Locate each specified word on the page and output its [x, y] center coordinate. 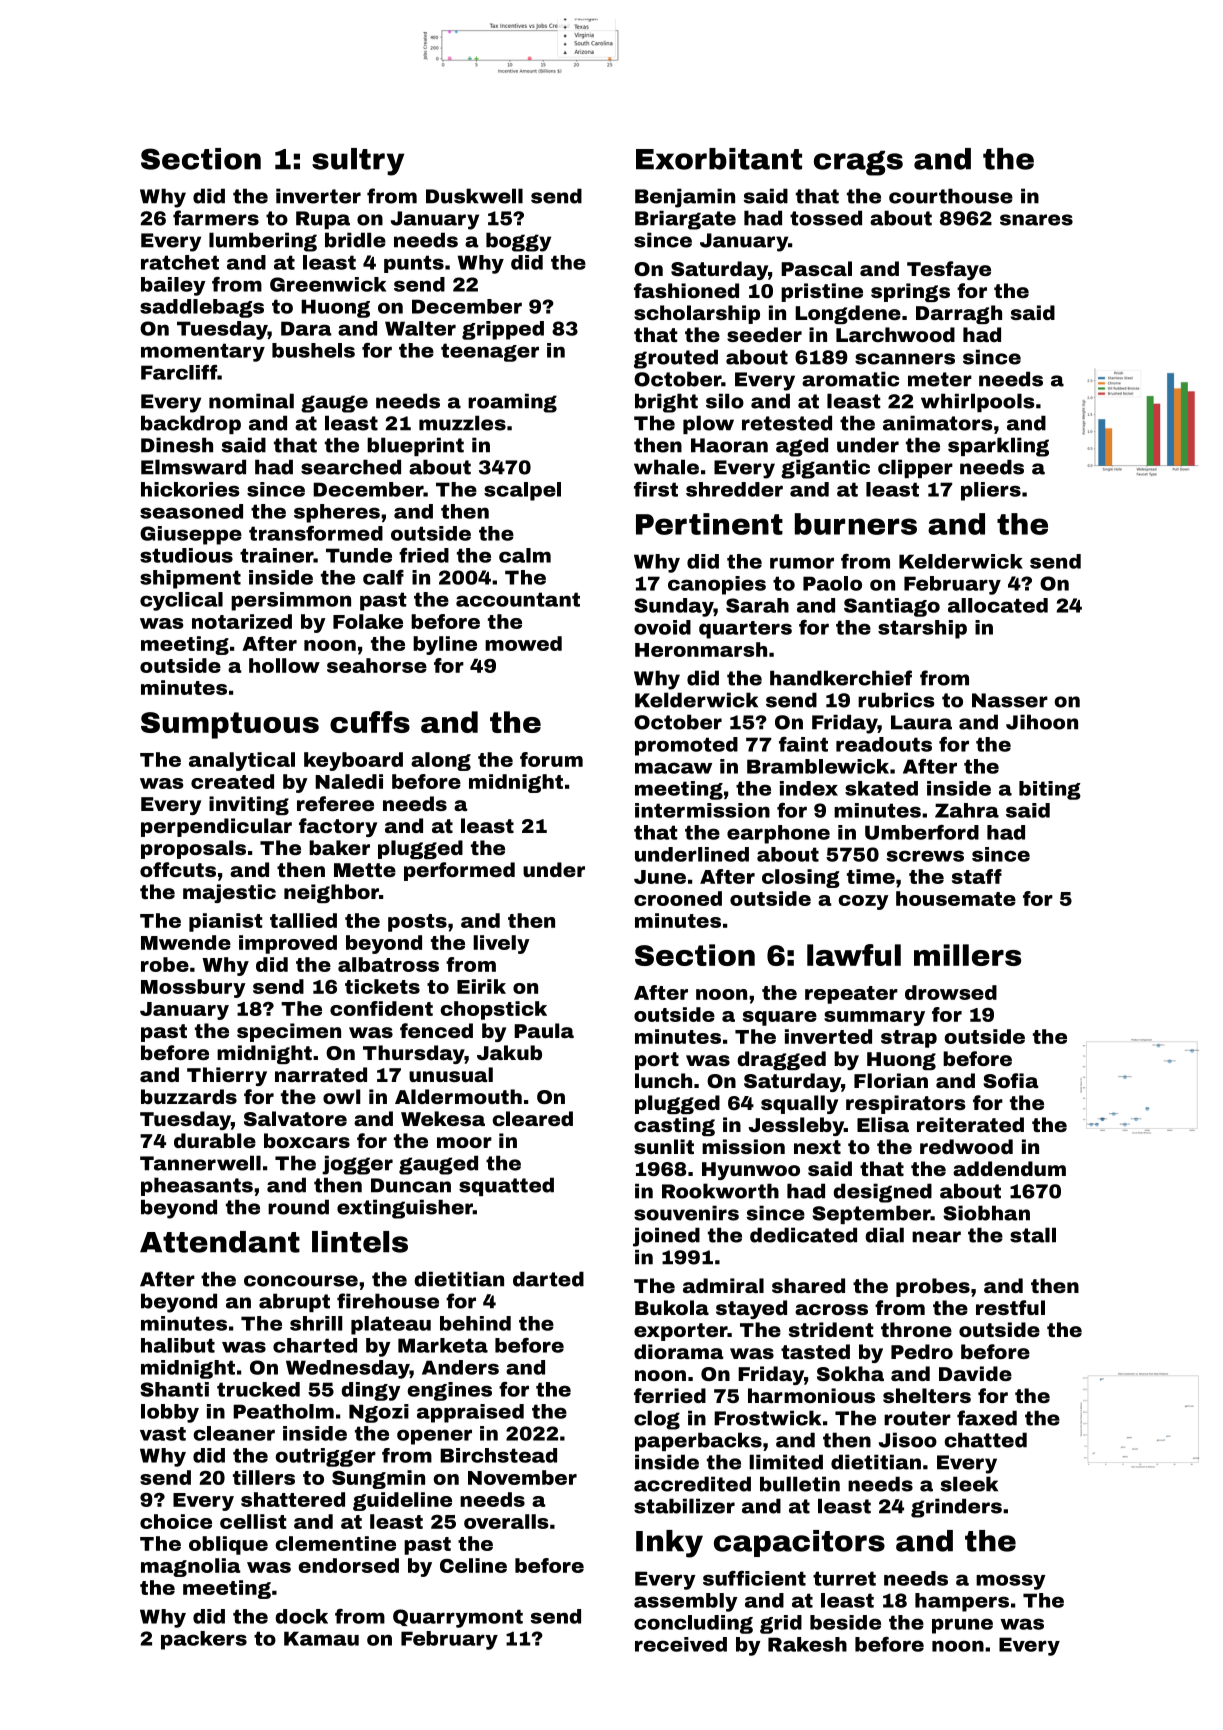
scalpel [522, 491]
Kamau [321, 1638]
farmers [216, 218]
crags [858, 163]
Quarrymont [458, 1618]
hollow [284, 665]
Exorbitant [719, 159]
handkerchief [841, 678]
